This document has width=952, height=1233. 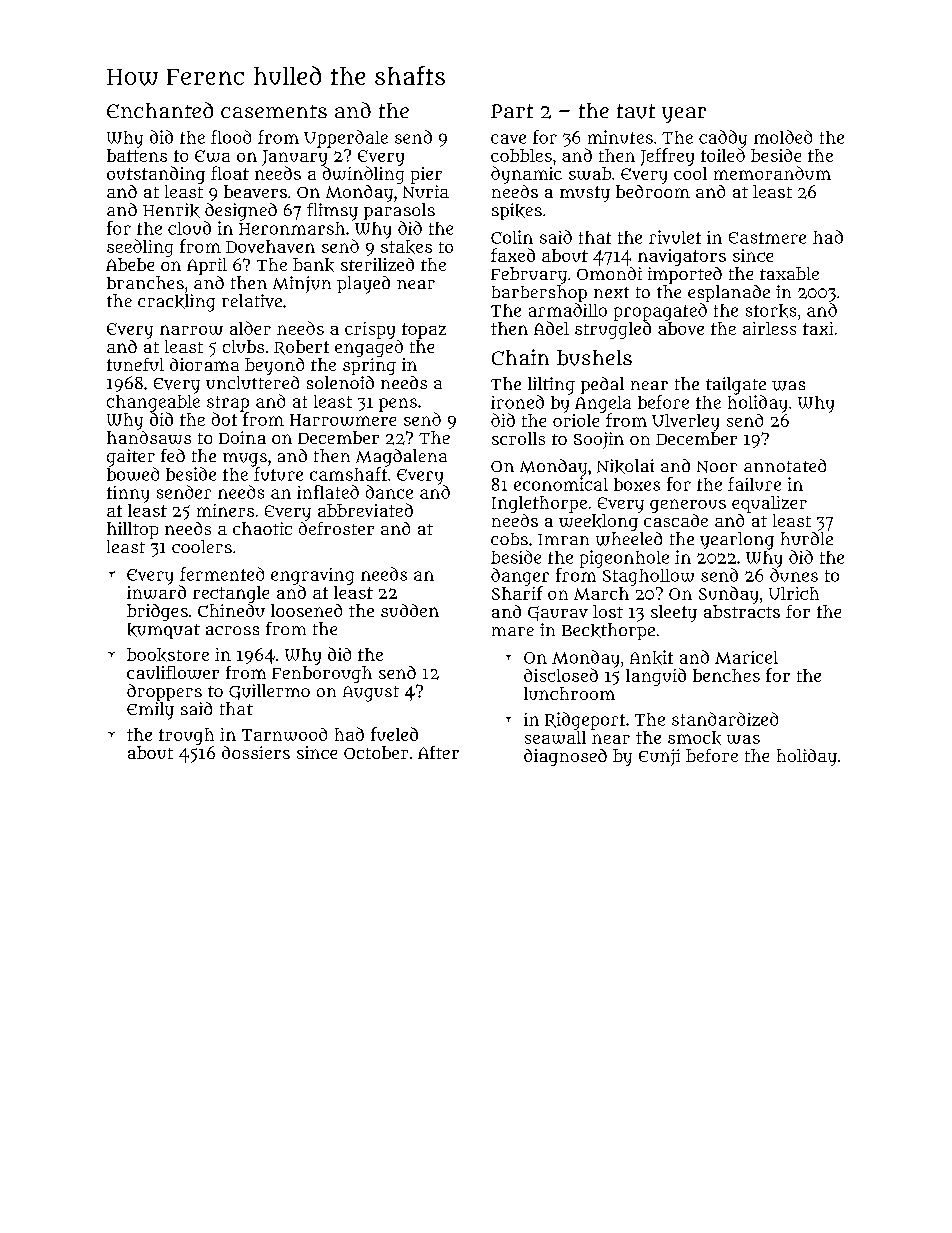 What do you see at coordinates (401, 458) in the document?
I see `Magdalena` at bounding box center [401, 458].
